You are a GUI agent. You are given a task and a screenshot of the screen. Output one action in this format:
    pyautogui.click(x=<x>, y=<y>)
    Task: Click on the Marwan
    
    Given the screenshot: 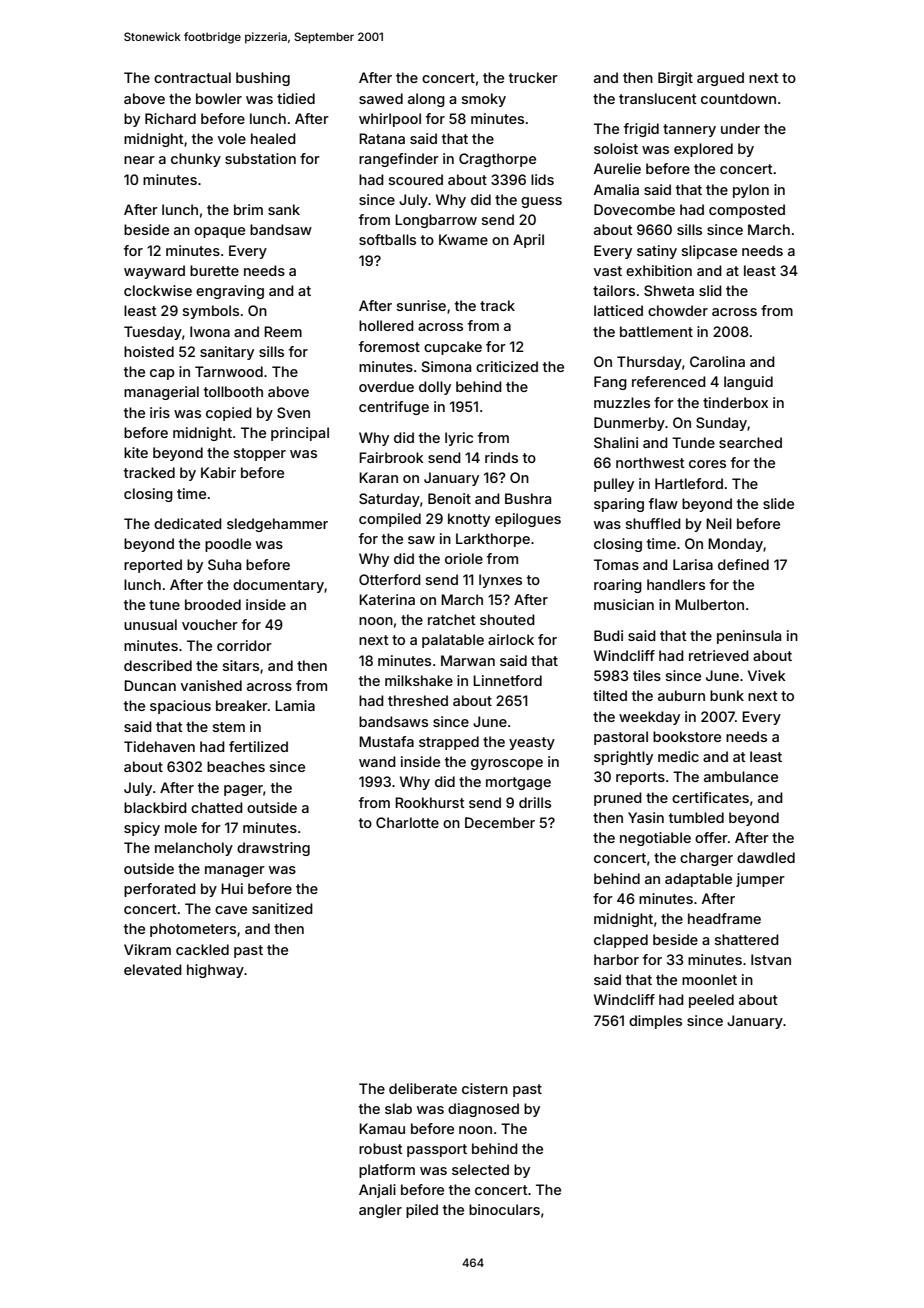 What is the action you would take?
    pyautogui.click(x=468, y=660)
